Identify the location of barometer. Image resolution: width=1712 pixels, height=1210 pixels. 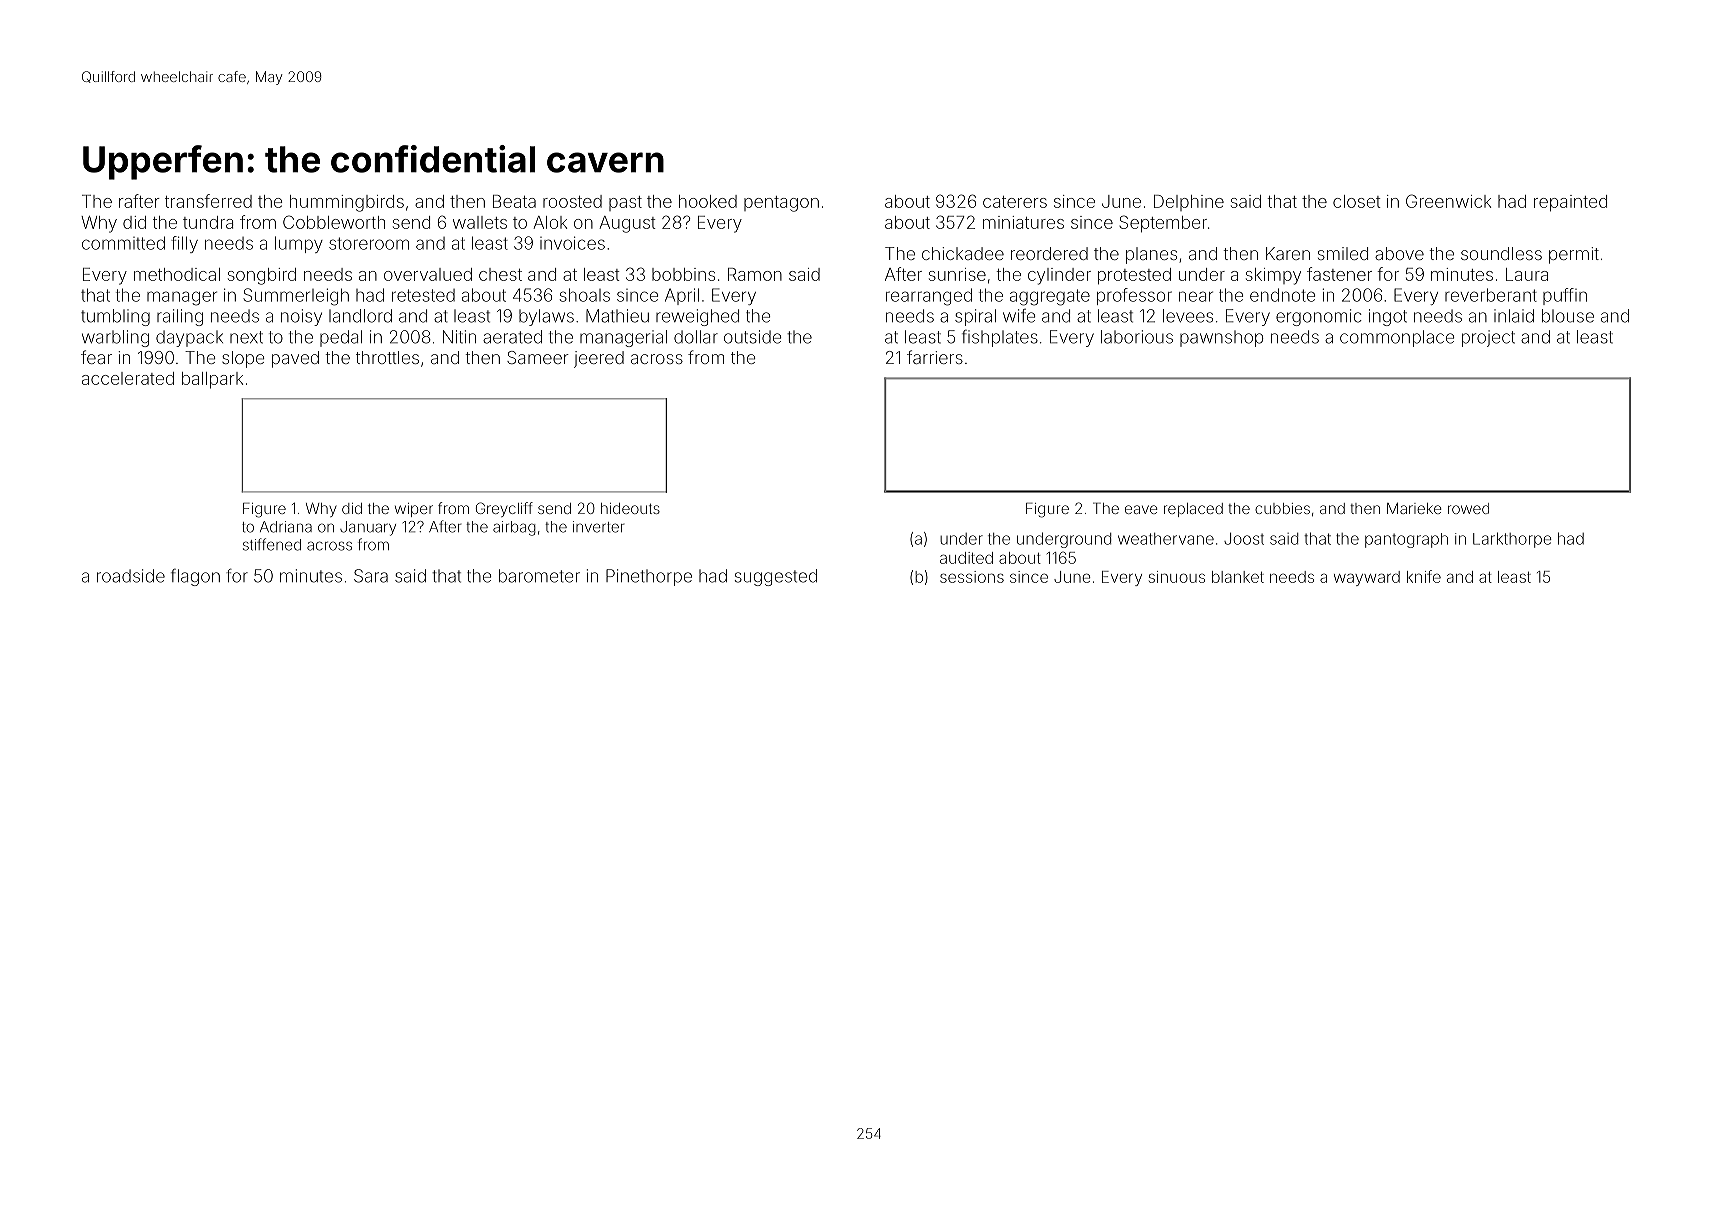
(539, 576).
